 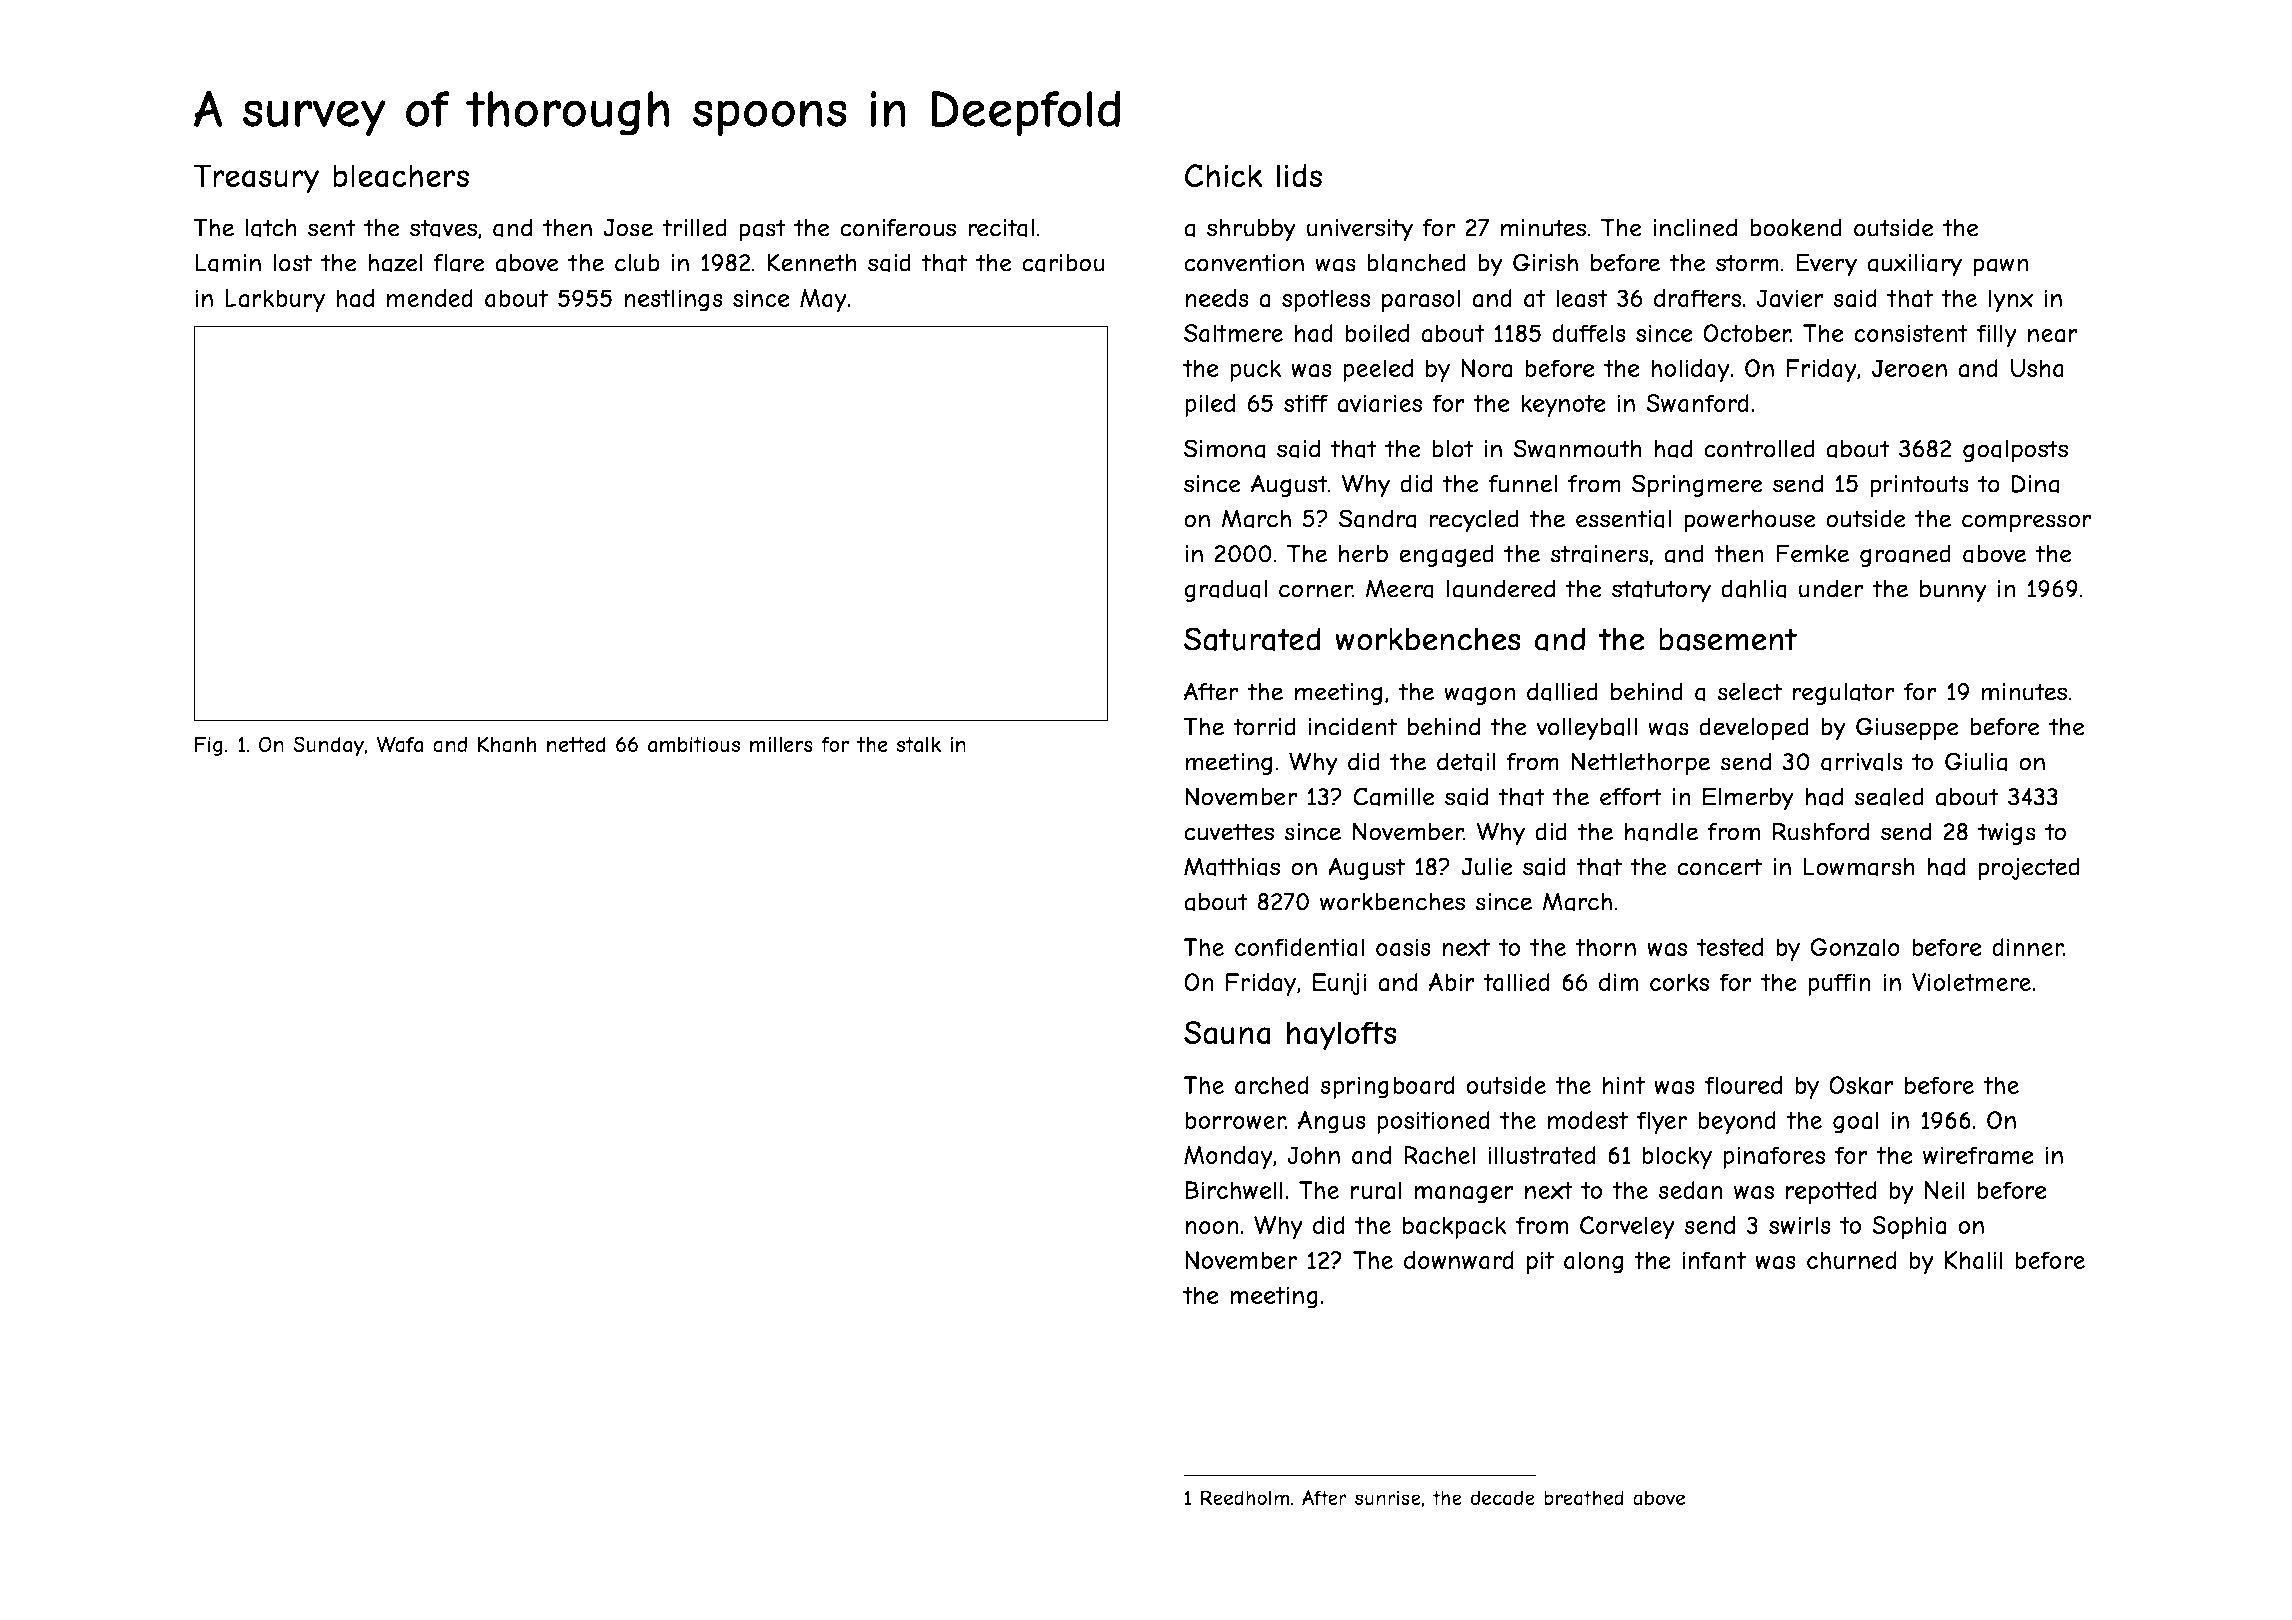 What do you see at coordinates (1440, 1155) in the image?
I see `Rachel` at bounding box center [1440, 1155].
